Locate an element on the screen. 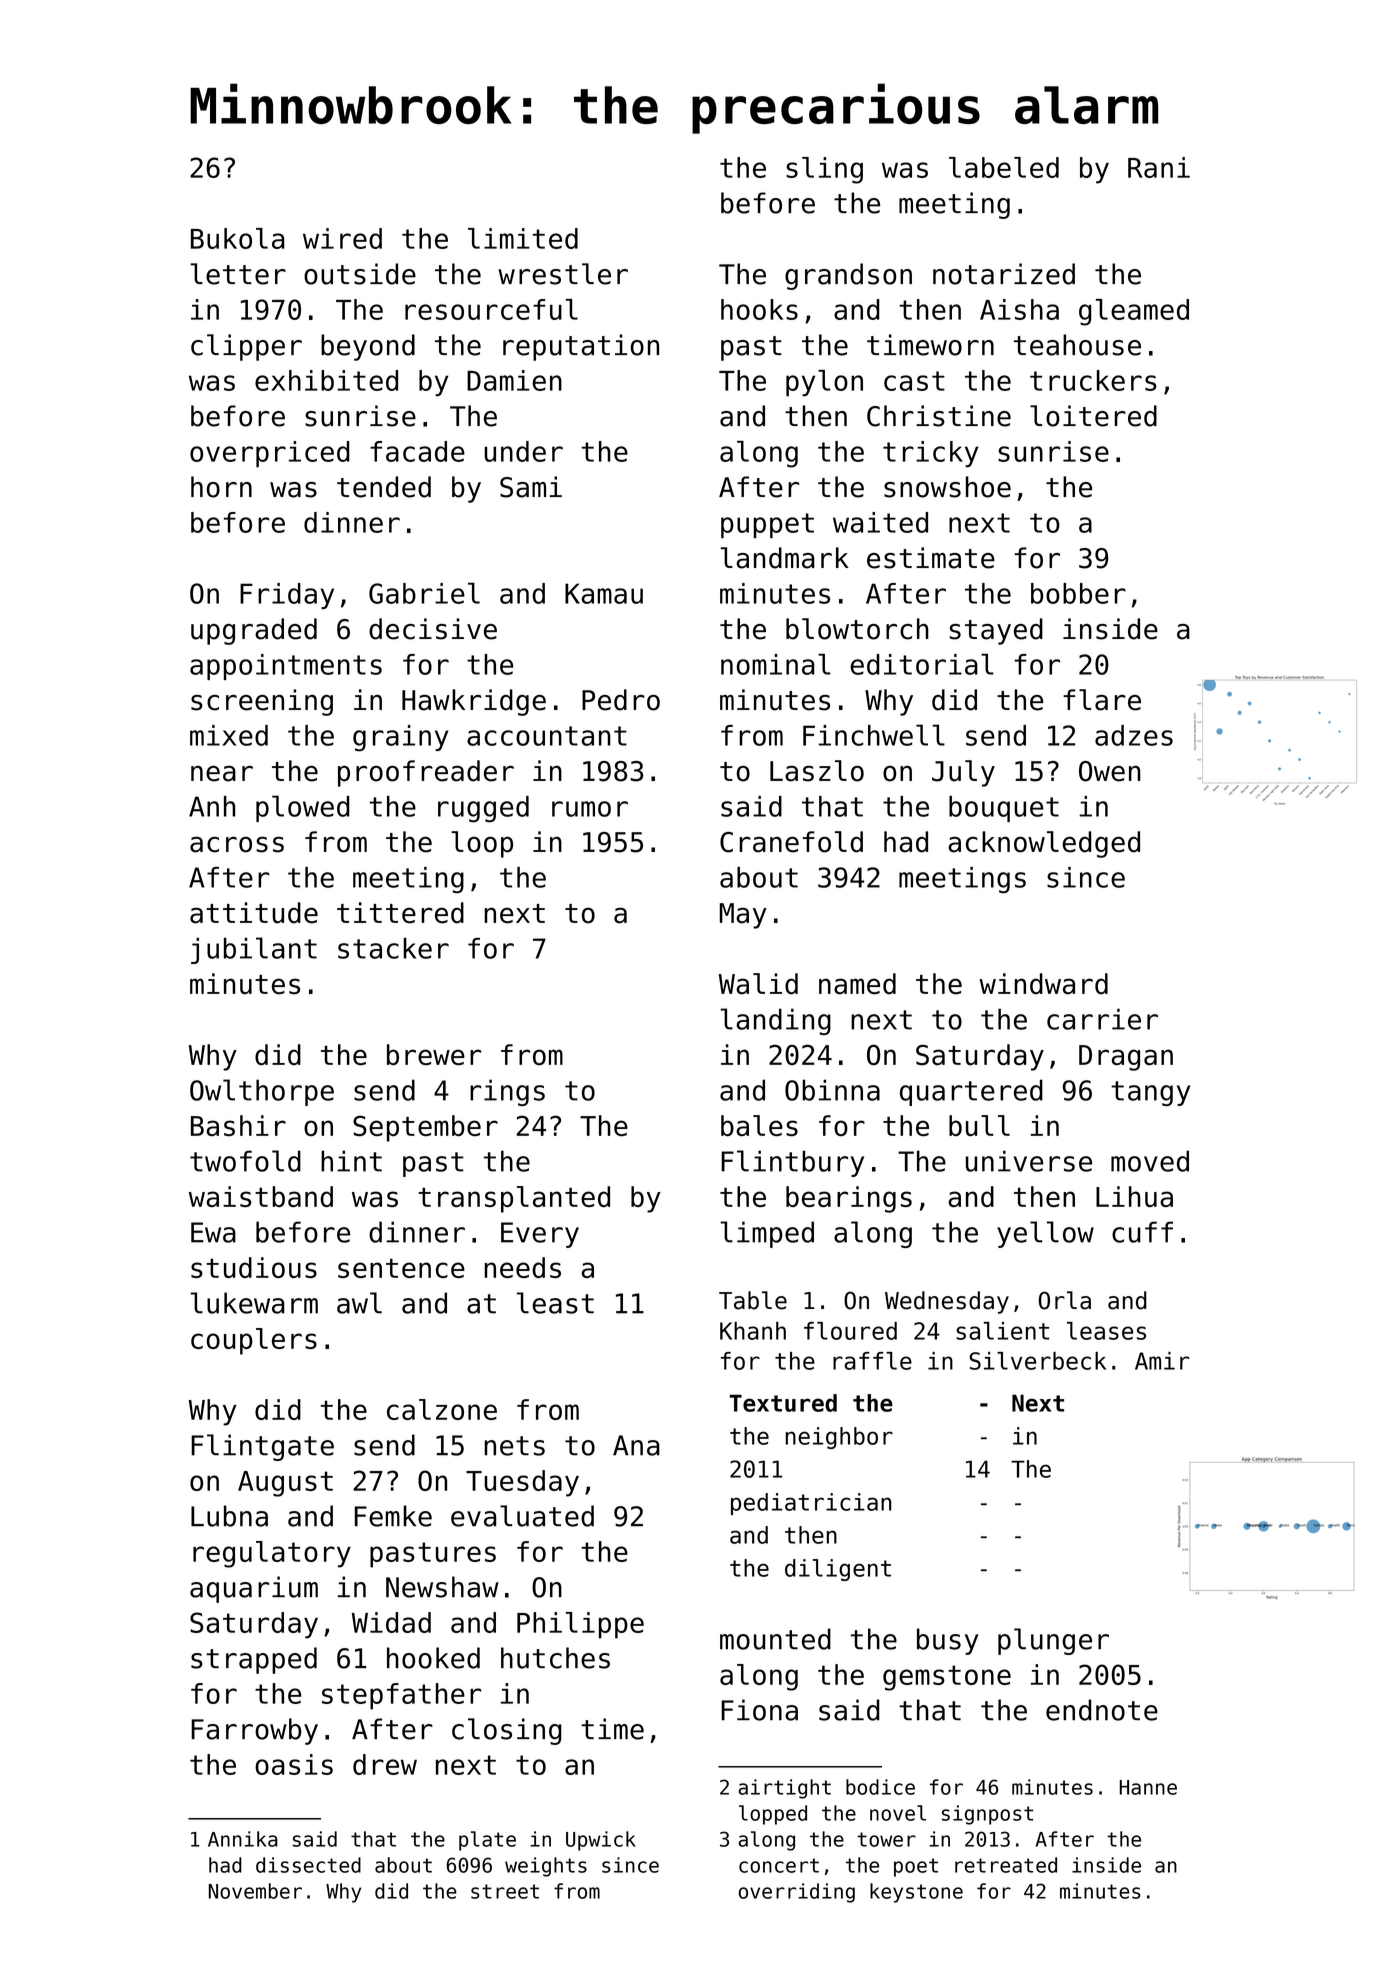  Fiona is located at coordinates (759, 1710).
